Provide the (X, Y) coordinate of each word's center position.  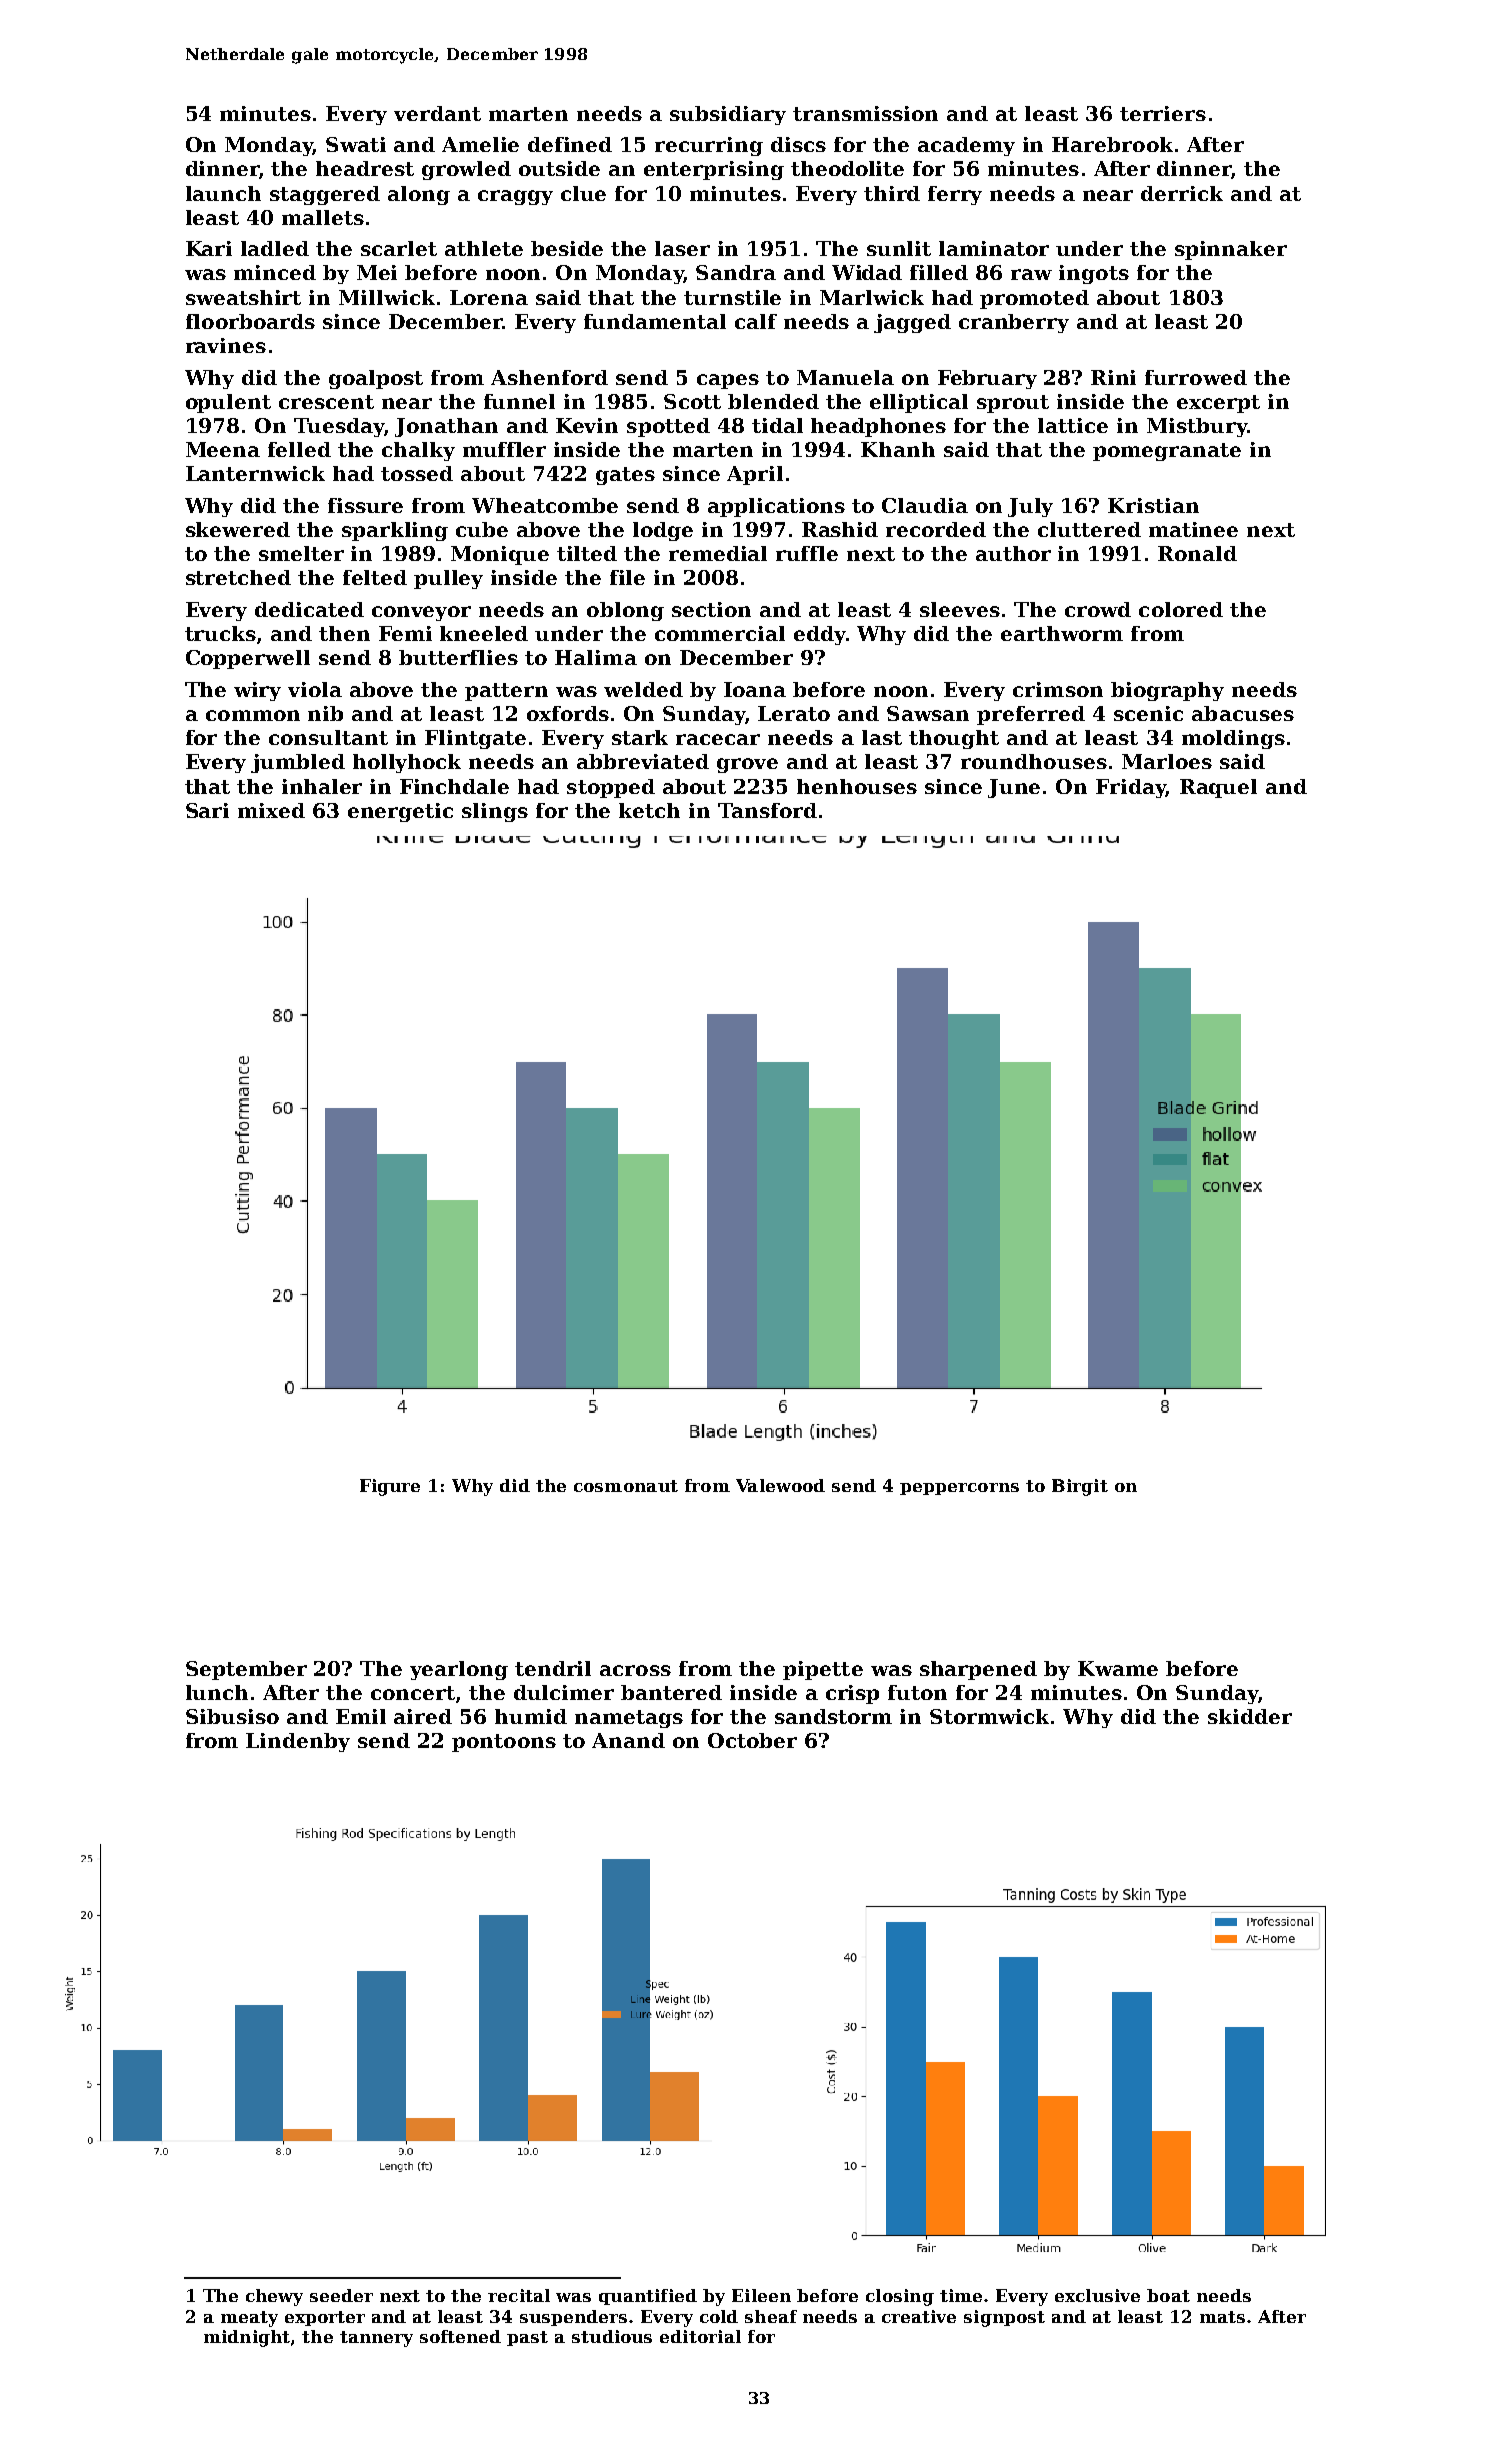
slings (495, 812)
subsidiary (728, 115)
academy (966, 146)
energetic (400, 812)
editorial (700, 2336)
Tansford (767, 810)
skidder (1250, 1716)
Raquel (1218, 788)
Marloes (1167, 761)
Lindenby (298, 1742)
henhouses (857, 786)
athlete (484, 248)
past (527, 2338)
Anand (628, 1740)
